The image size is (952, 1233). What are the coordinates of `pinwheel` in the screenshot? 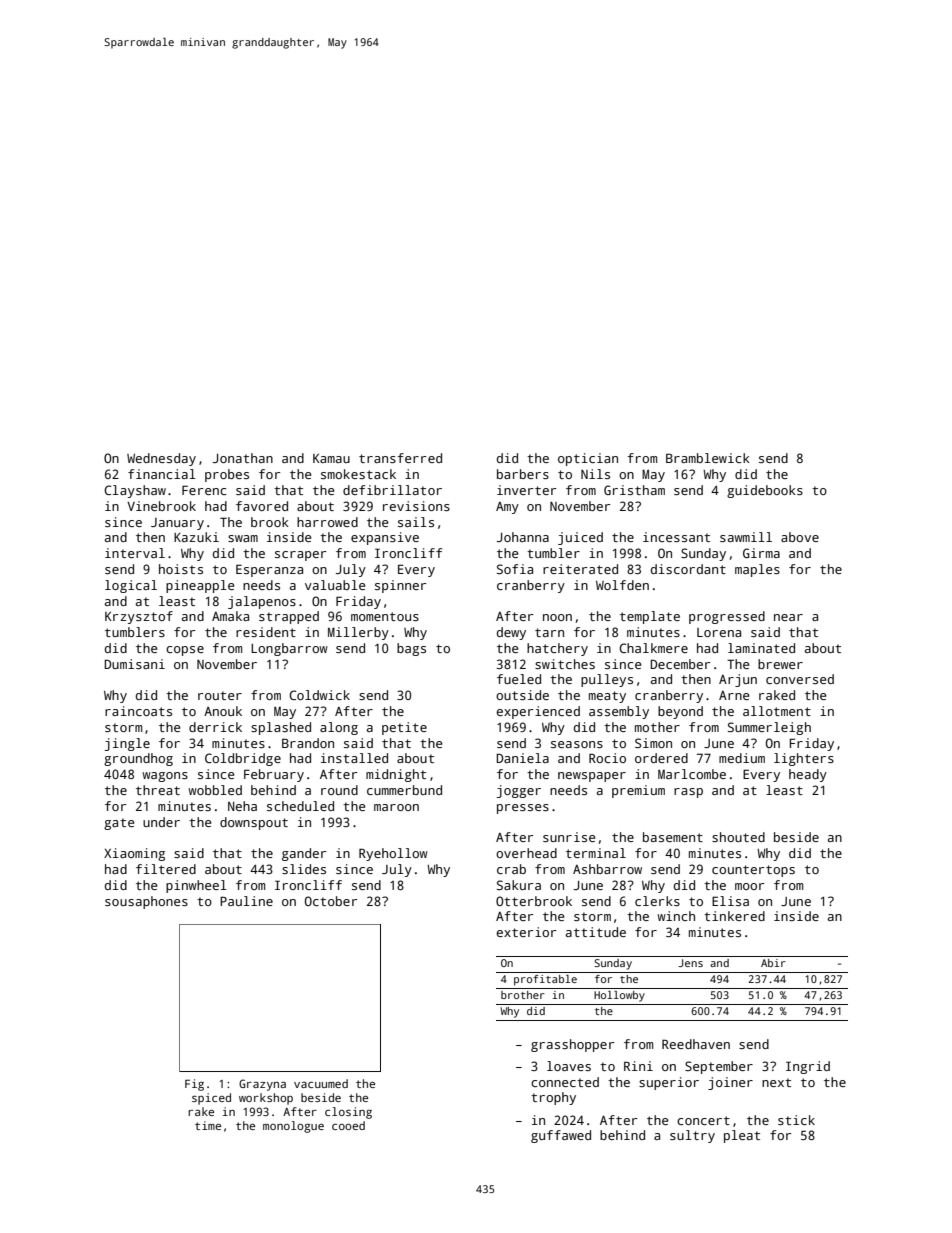 It's located at (196, 886).
